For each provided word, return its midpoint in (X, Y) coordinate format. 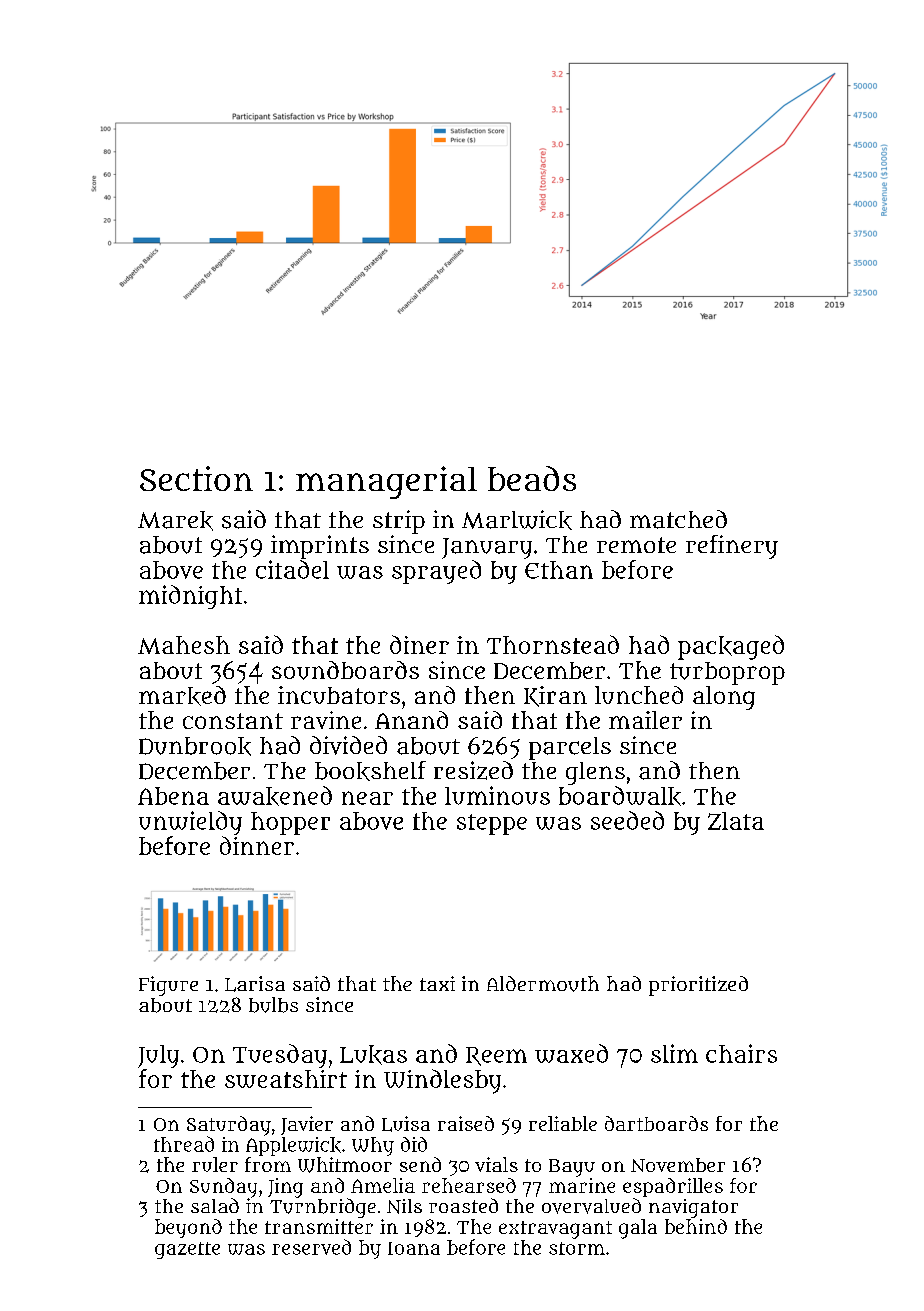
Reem (496, 1056)
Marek (175, 521)
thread (184, 1144)
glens (595, 773)
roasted (463, 1205)
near (367, 798)
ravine (326, 720)
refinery (732, 547)
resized (473, 770)
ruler (215, 1164)
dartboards (656, 1123)
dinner (257, 845)
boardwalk (620, 796)
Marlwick (517, 520)
